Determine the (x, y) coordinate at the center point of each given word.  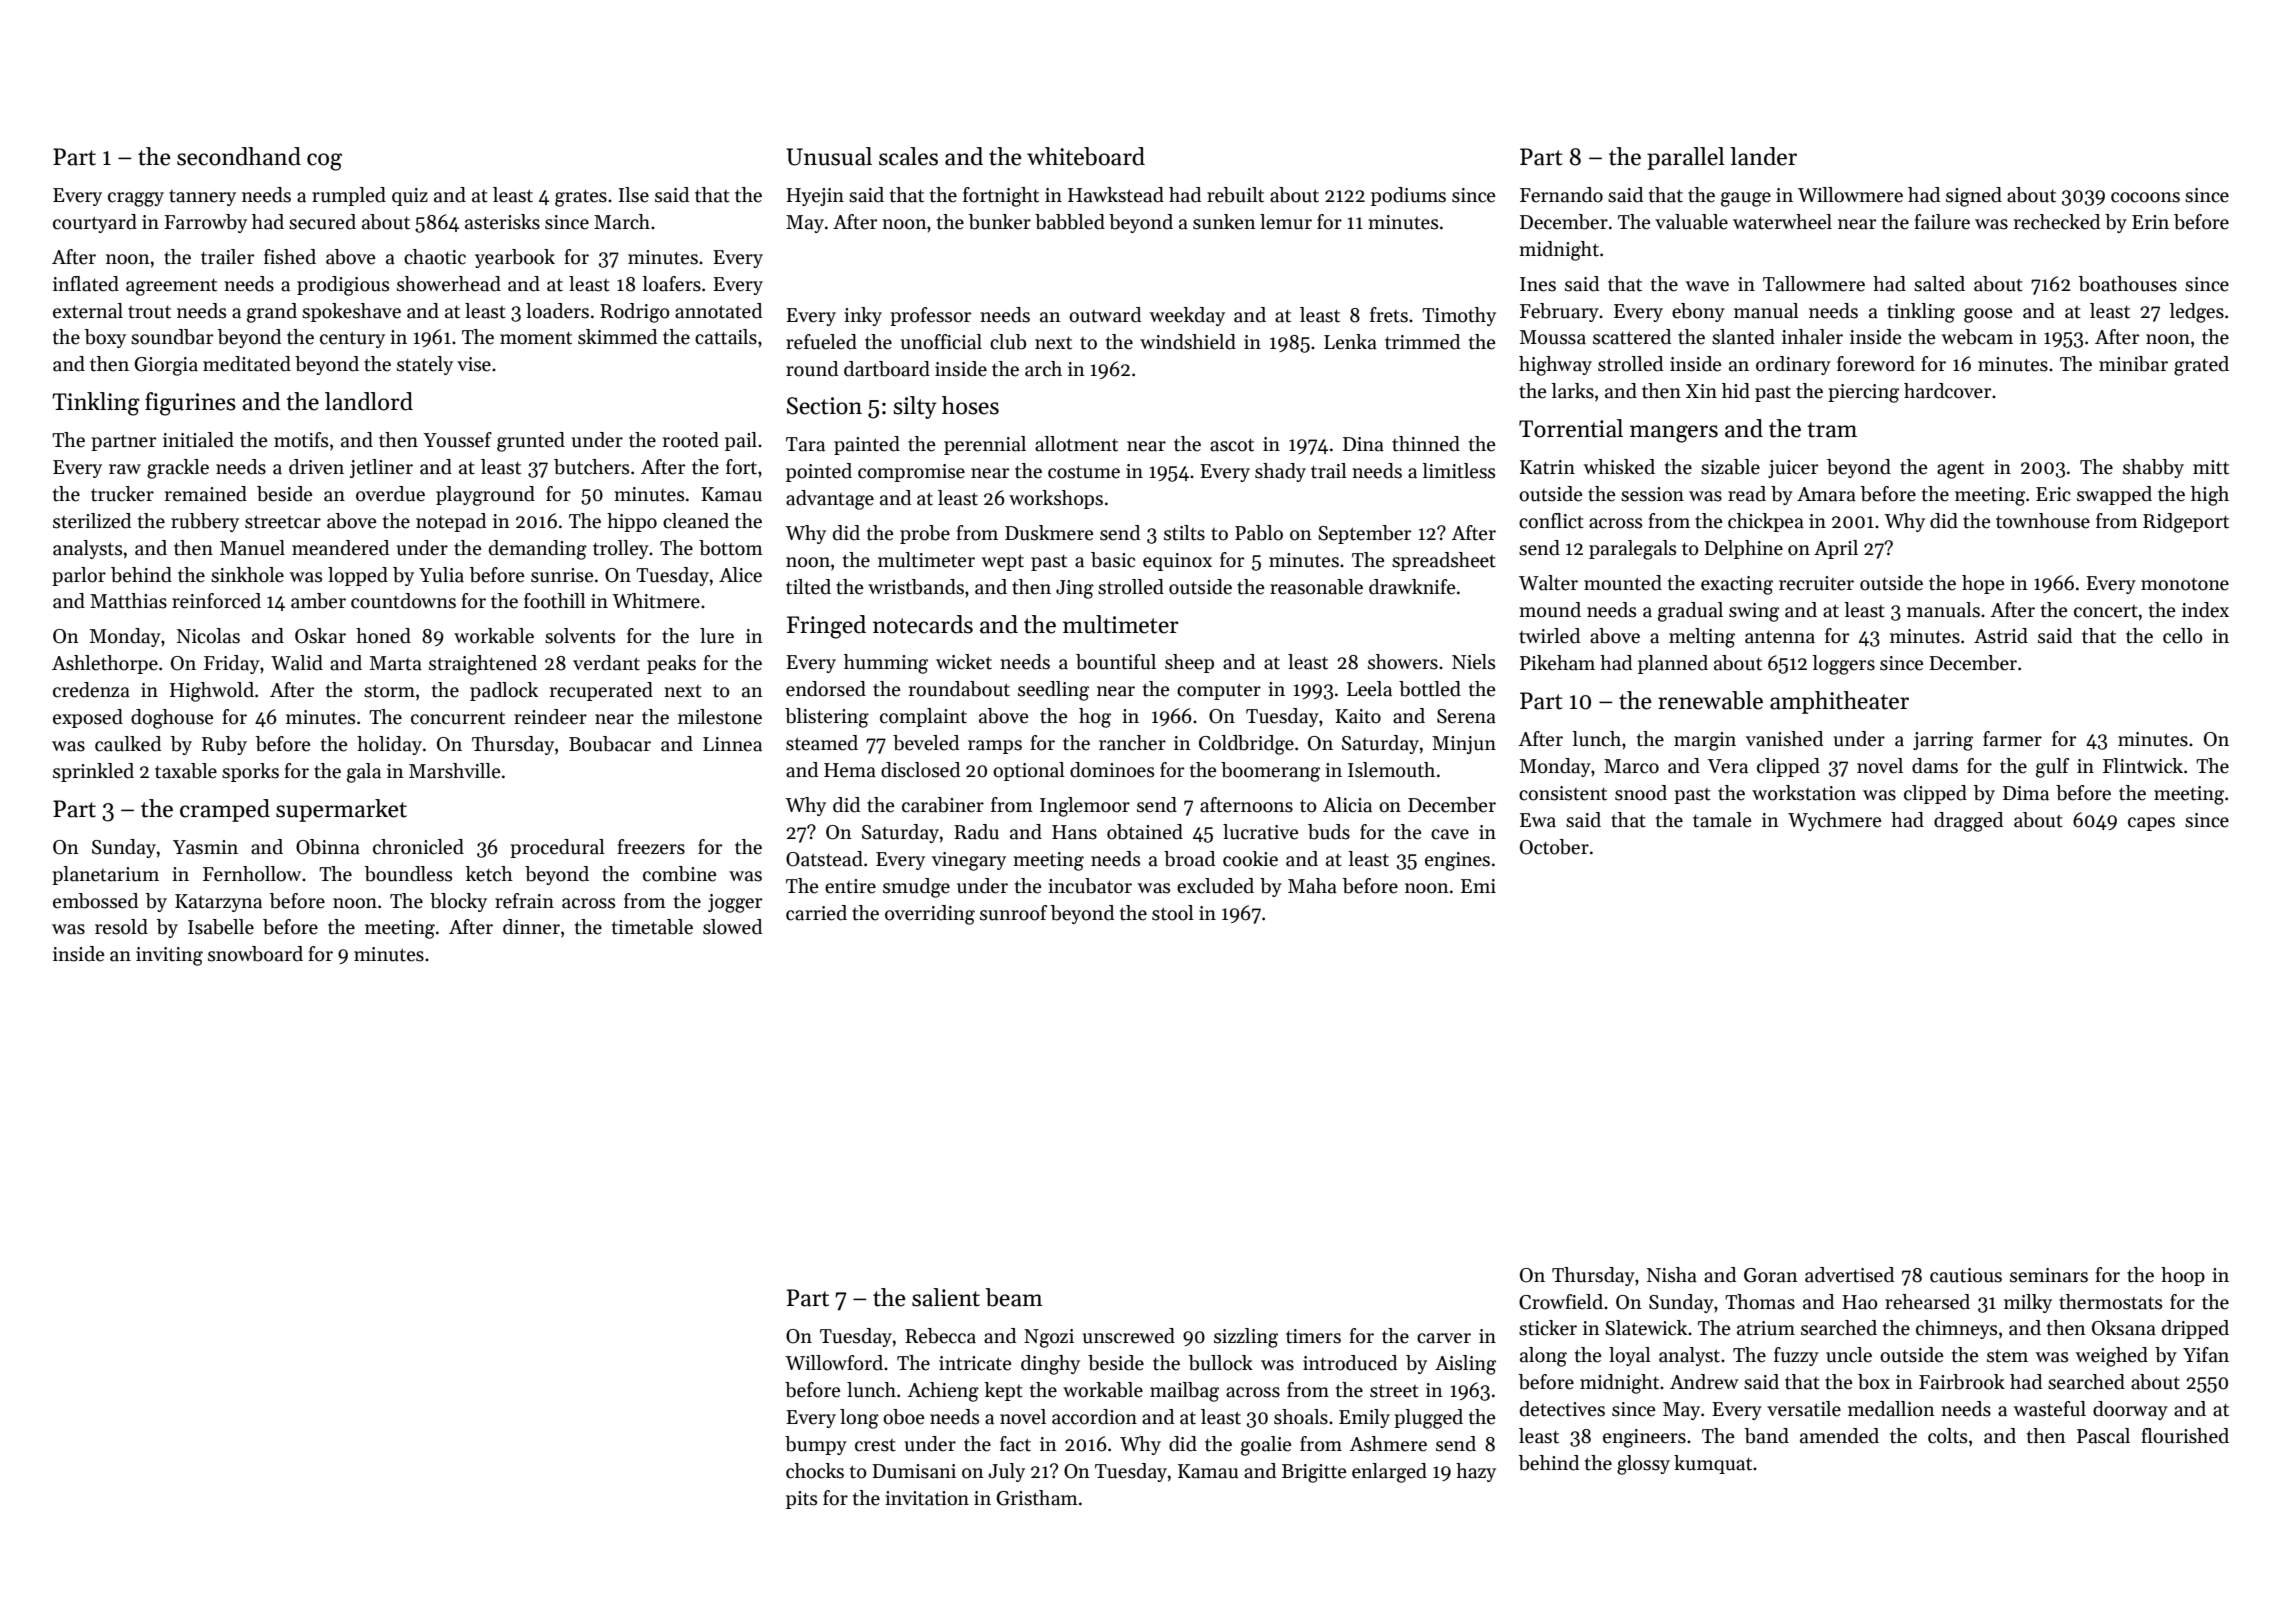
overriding (930, 915)
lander (1763, 156)
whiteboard (1086, 156)
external (88, 311)
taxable (186, 771)
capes (2151, 824)
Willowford (834, 1363)
